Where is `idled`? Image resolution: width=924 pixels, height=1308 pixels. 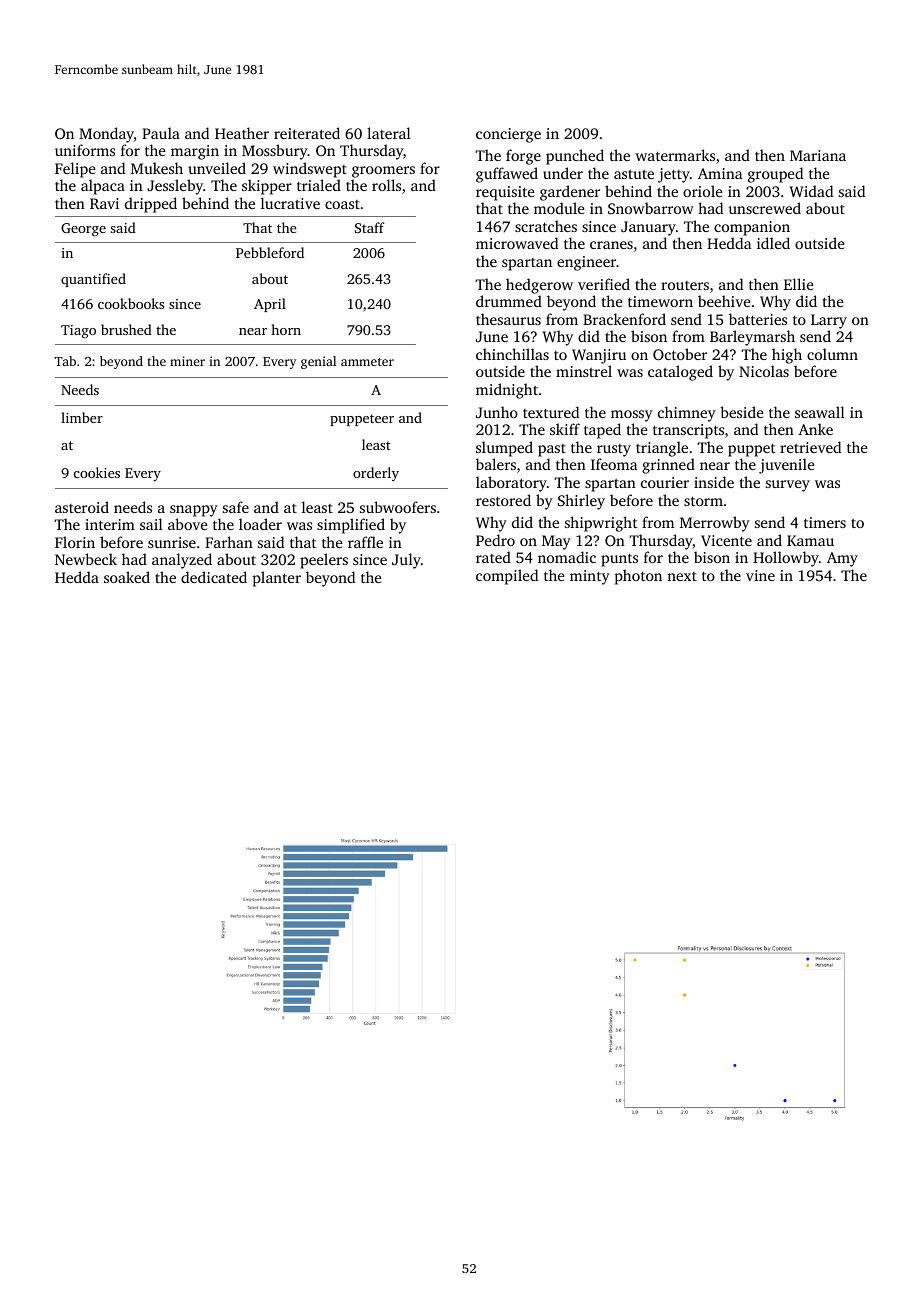 idled is located at coordinates (773, 243).
